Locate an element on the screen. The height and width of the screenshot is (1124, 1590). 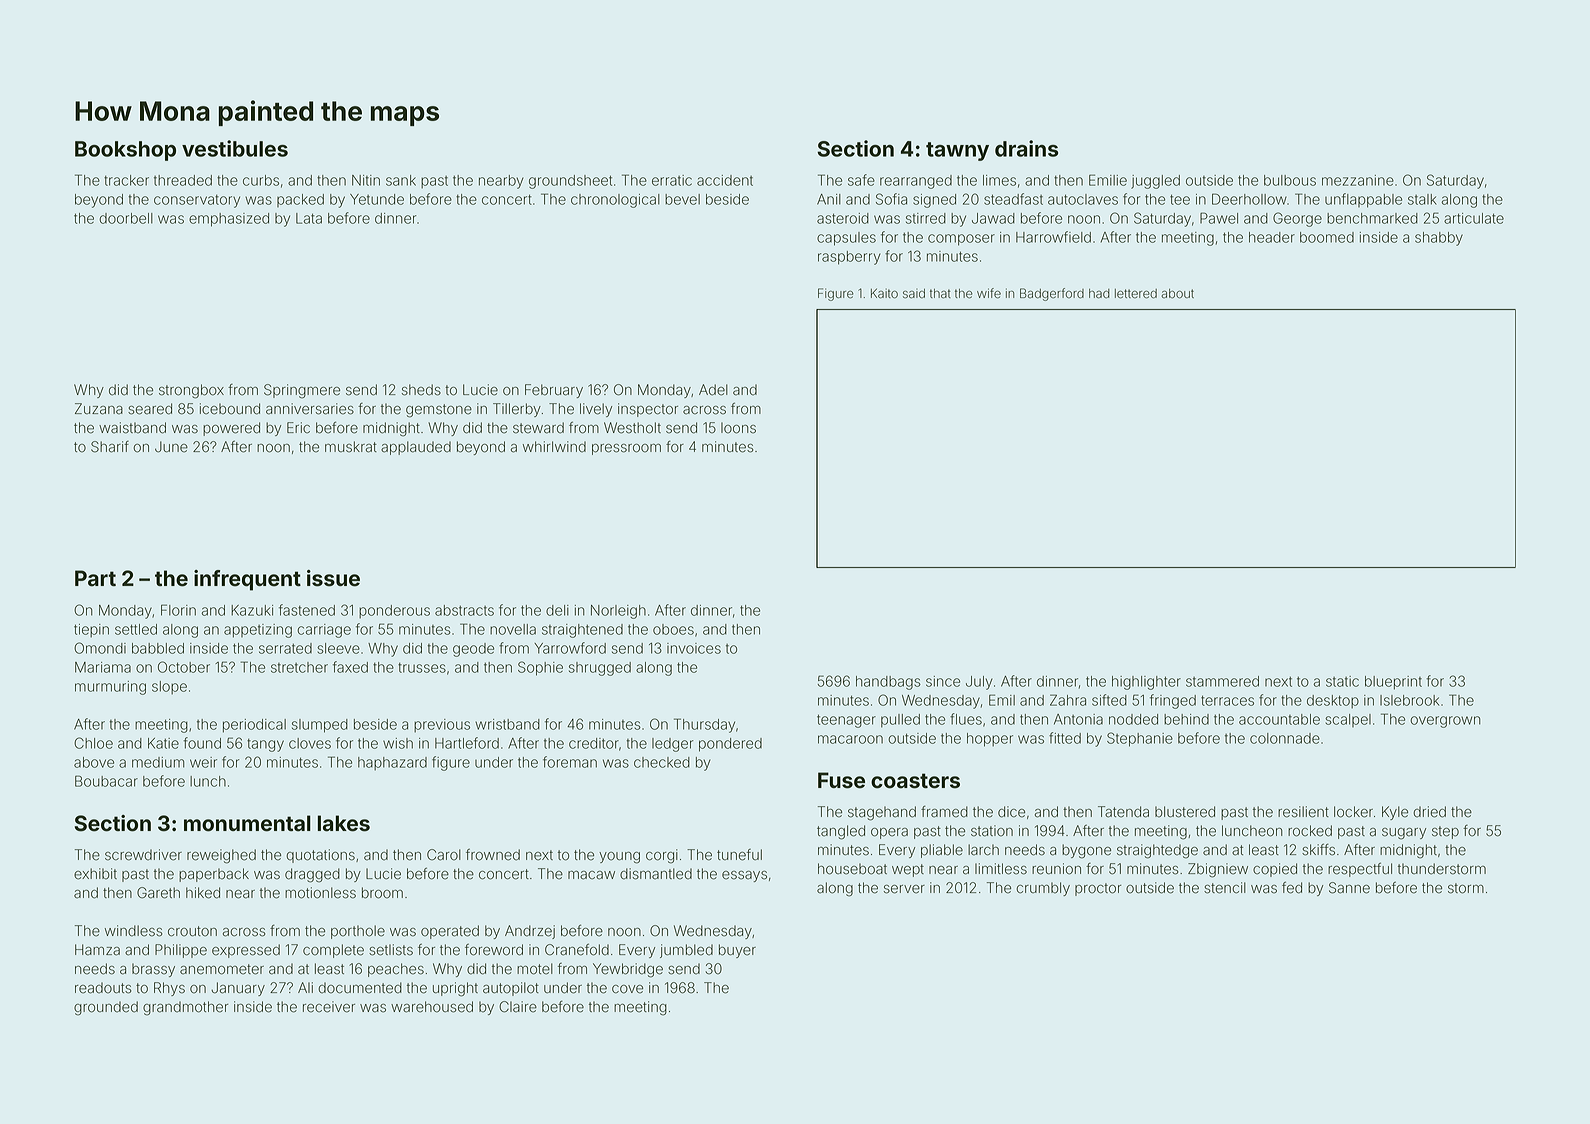
juggled is located at coordinates (1155, 182).
